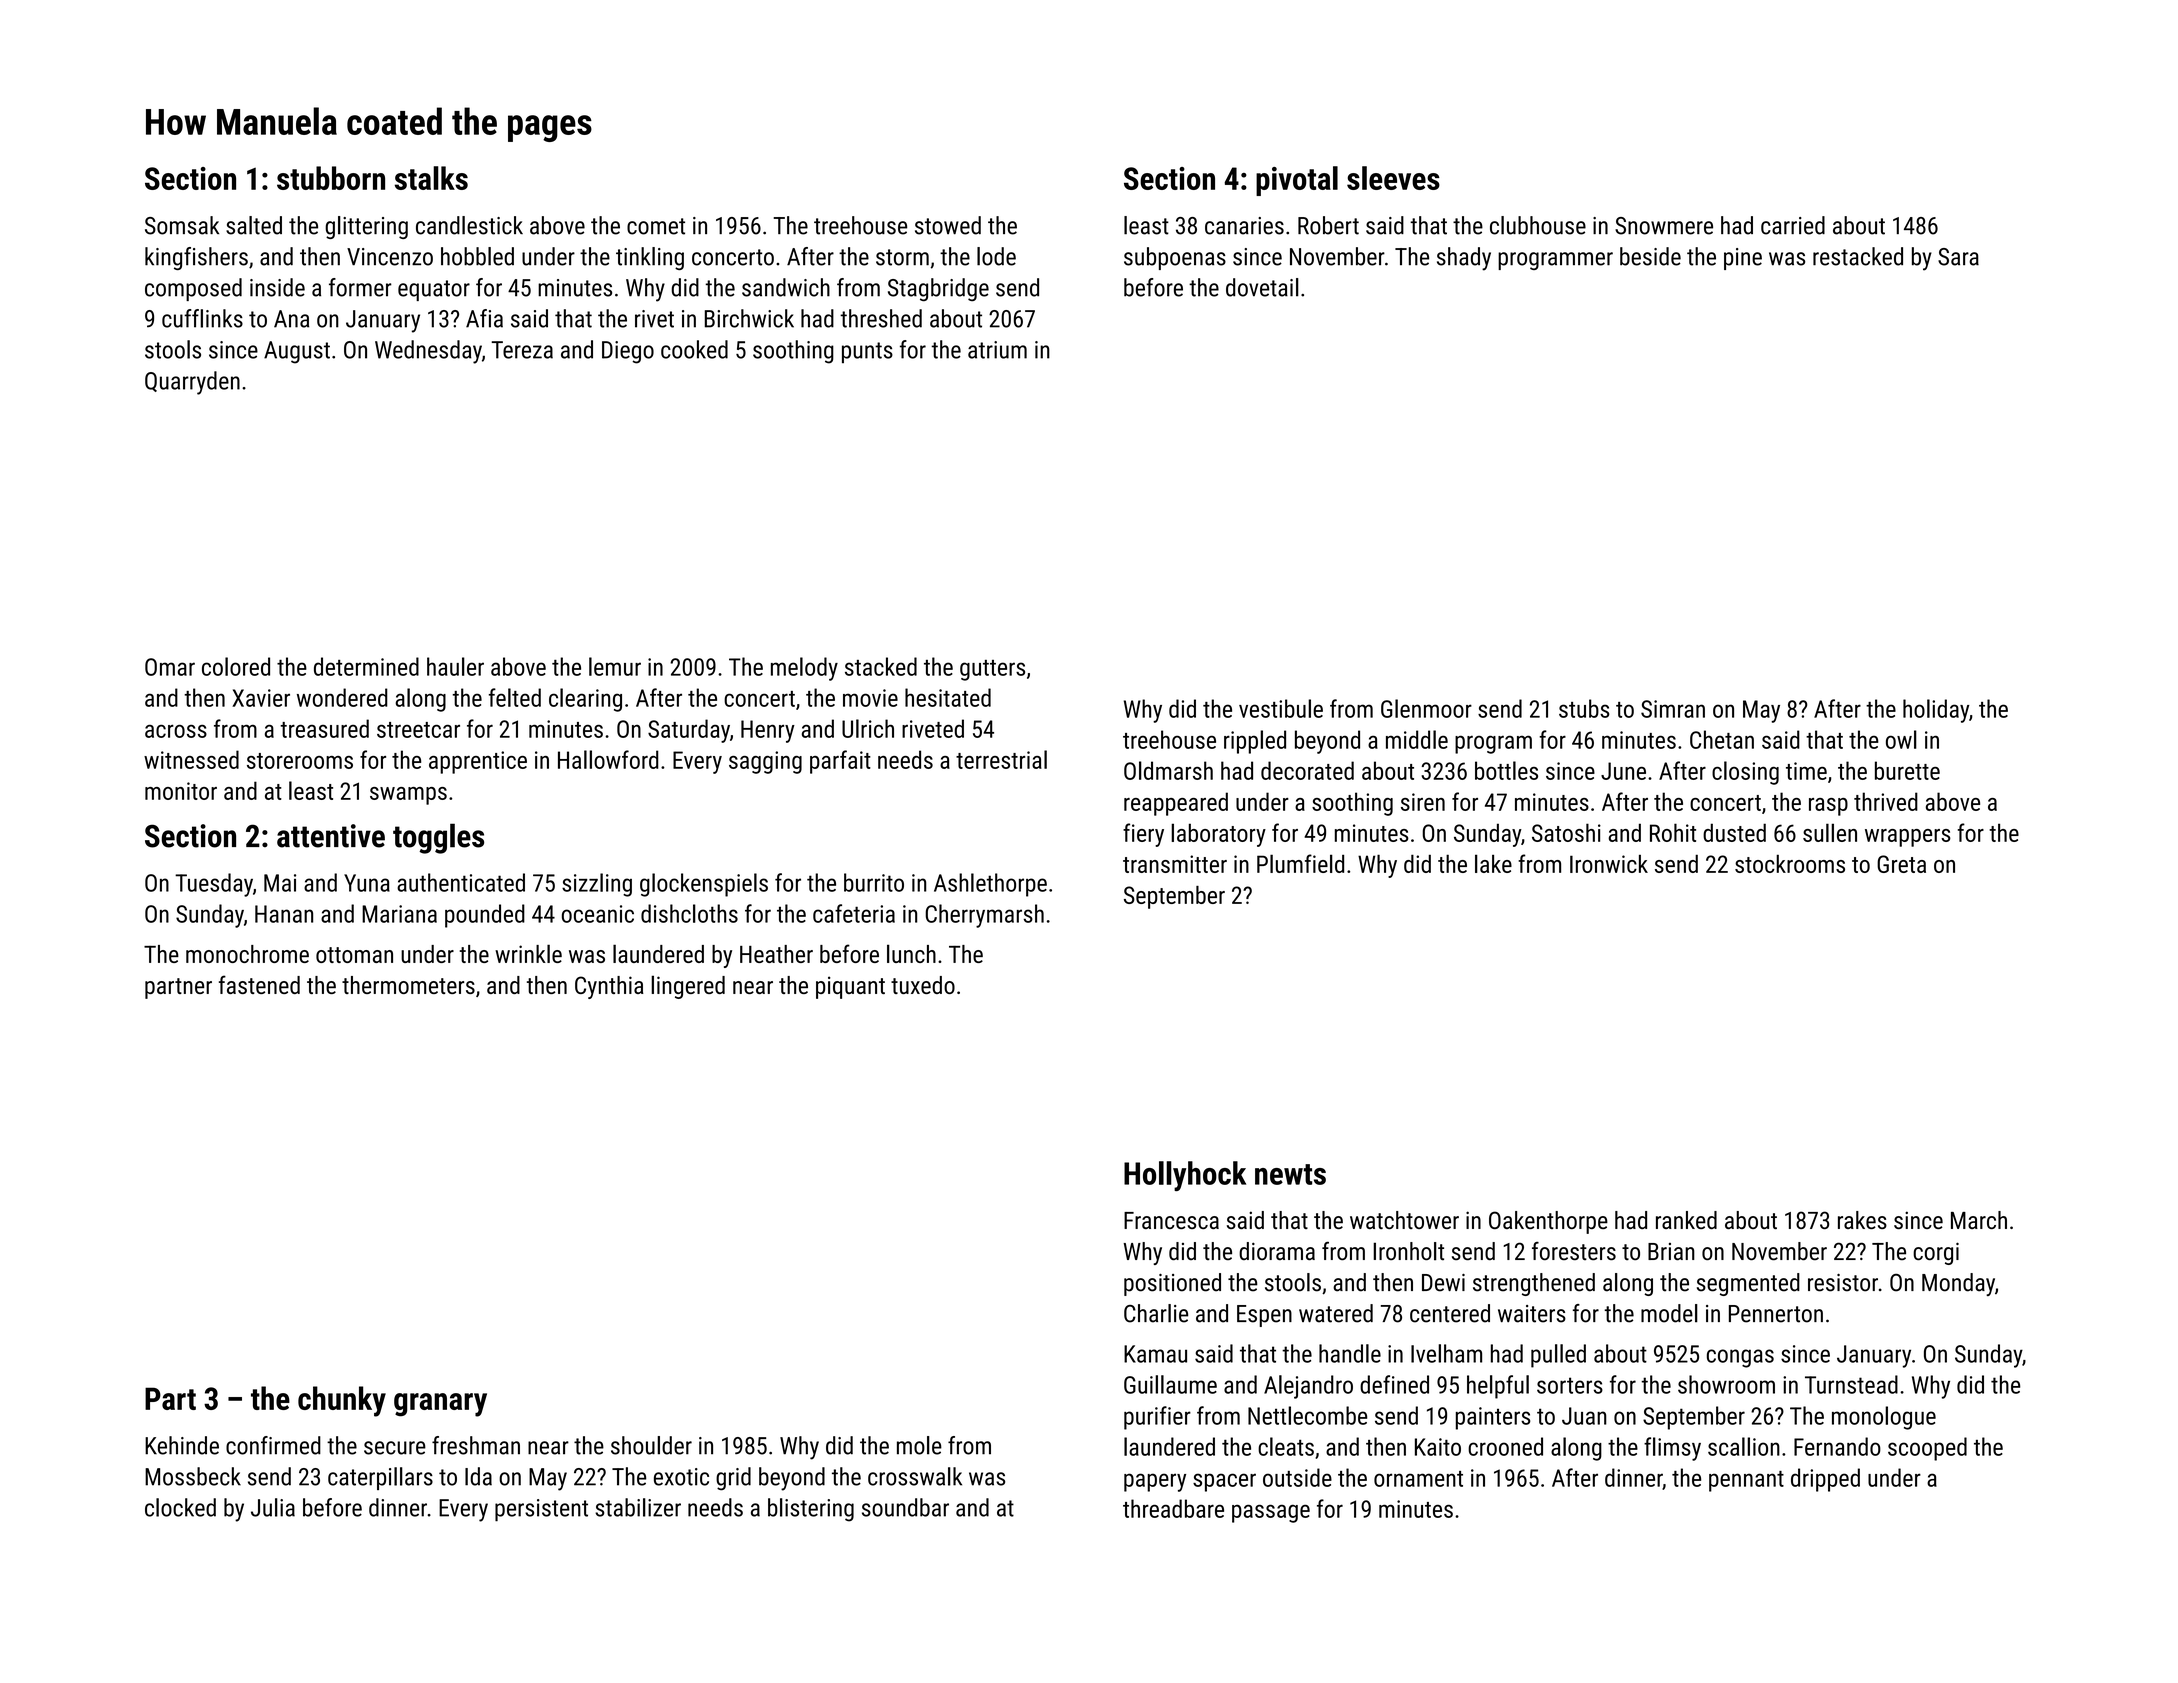 This image has width=2178, height=1683. What do you see at coordinates (1743, 259) in the image?
I see `pine` at bounding box center [1743, 259].
